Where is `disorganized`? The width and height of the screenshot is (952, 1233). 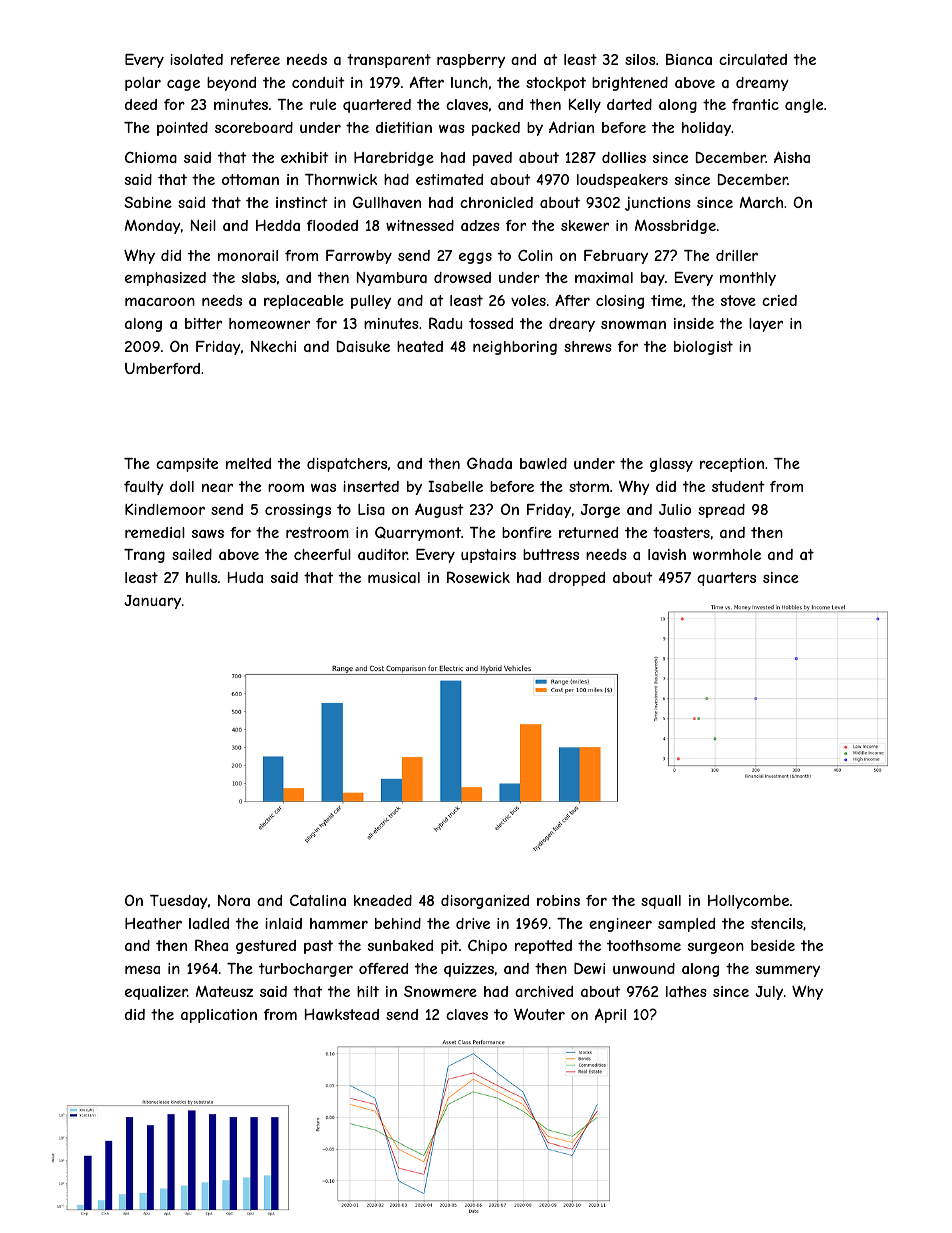 disorganized is located at coordinates (485, 902).
